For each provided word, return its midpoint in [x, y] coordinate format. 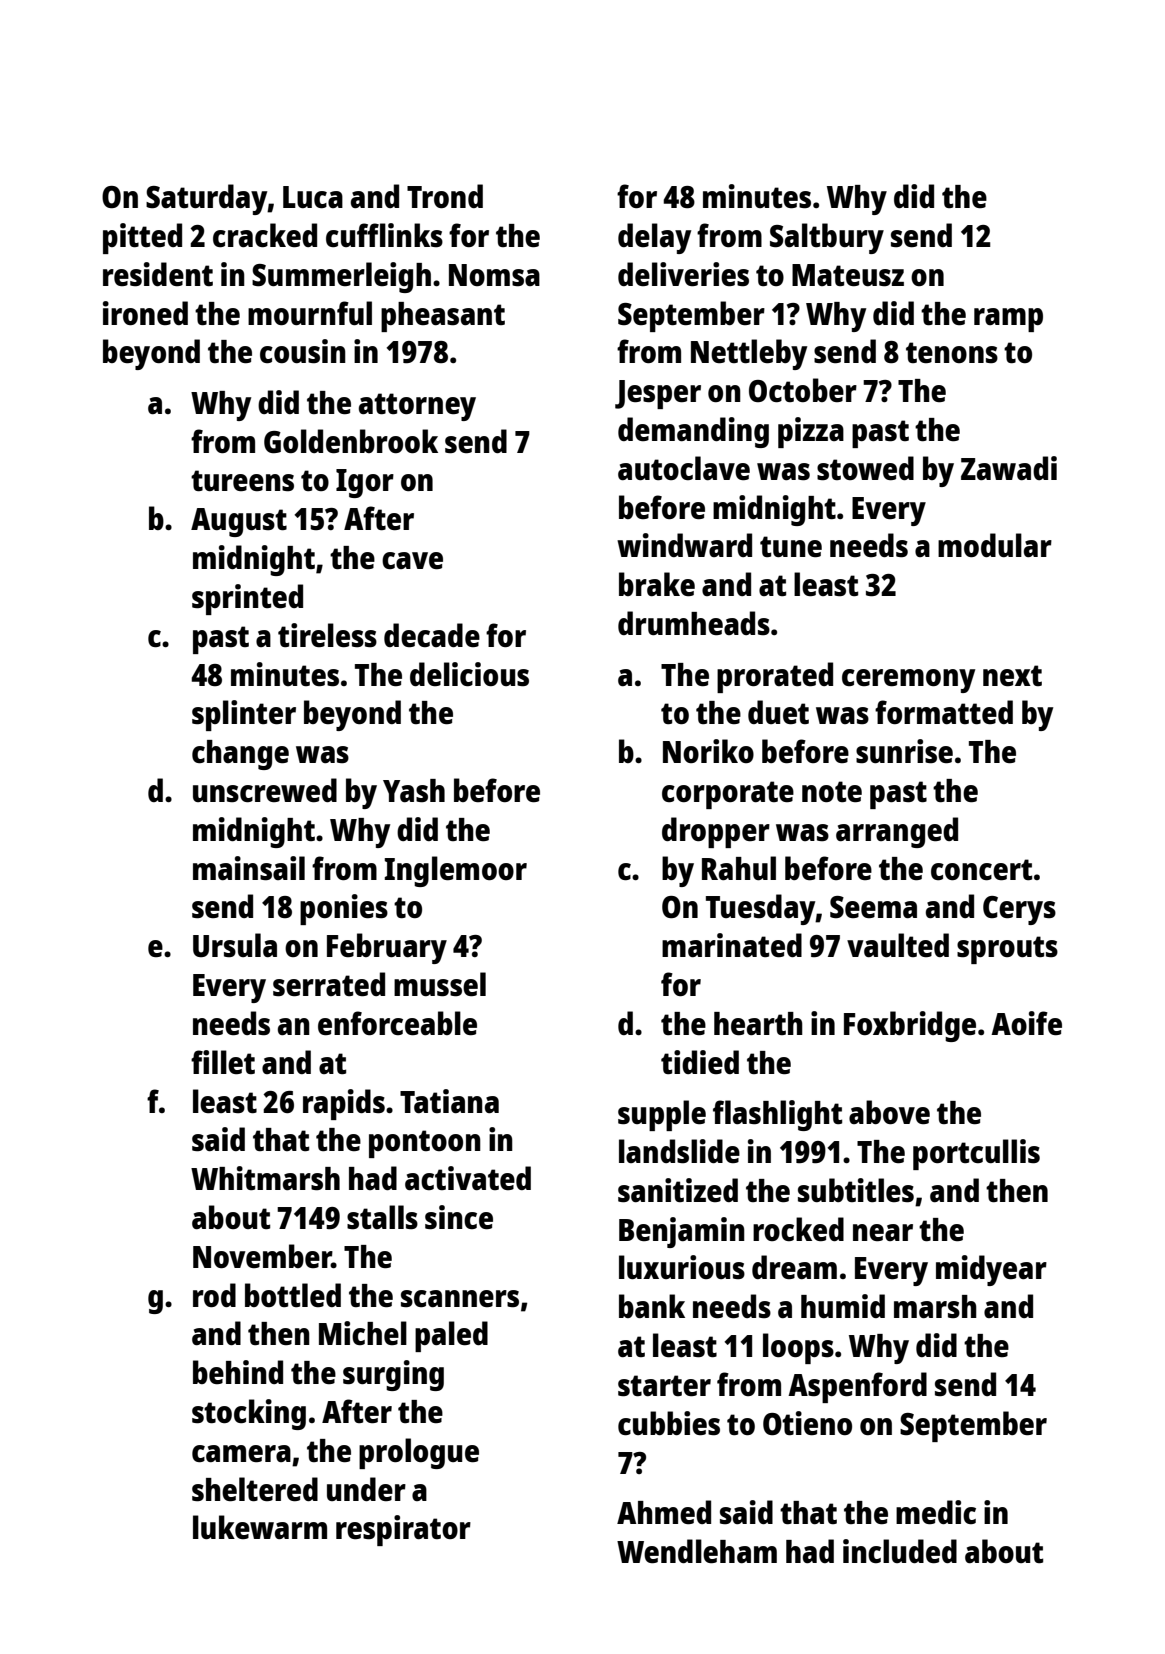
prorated [775, 677]
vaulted [898, 945]
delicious [469, 674]
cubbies [669, 1423]
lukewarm [260, 1527]
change [240, 755]
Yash [414, 790]
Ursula [235, 945]
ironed [145, 313]
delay [654, 238]
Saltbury [827, 238]
